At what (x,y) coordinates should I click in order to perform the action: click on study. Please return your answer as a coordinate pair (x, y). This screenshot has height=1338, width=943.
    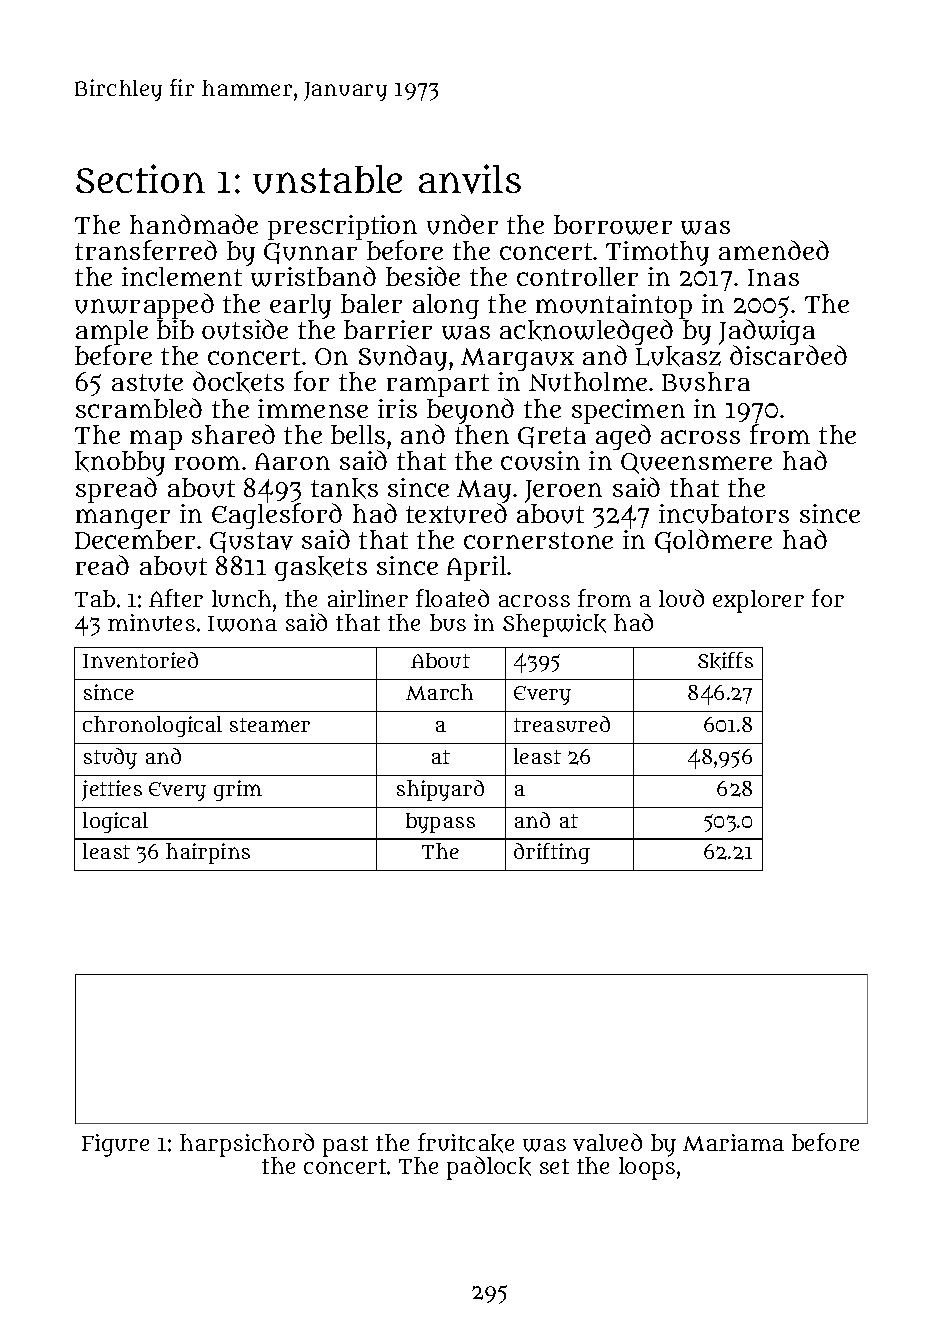
    Looking at the image, I should click on (110, 758).
